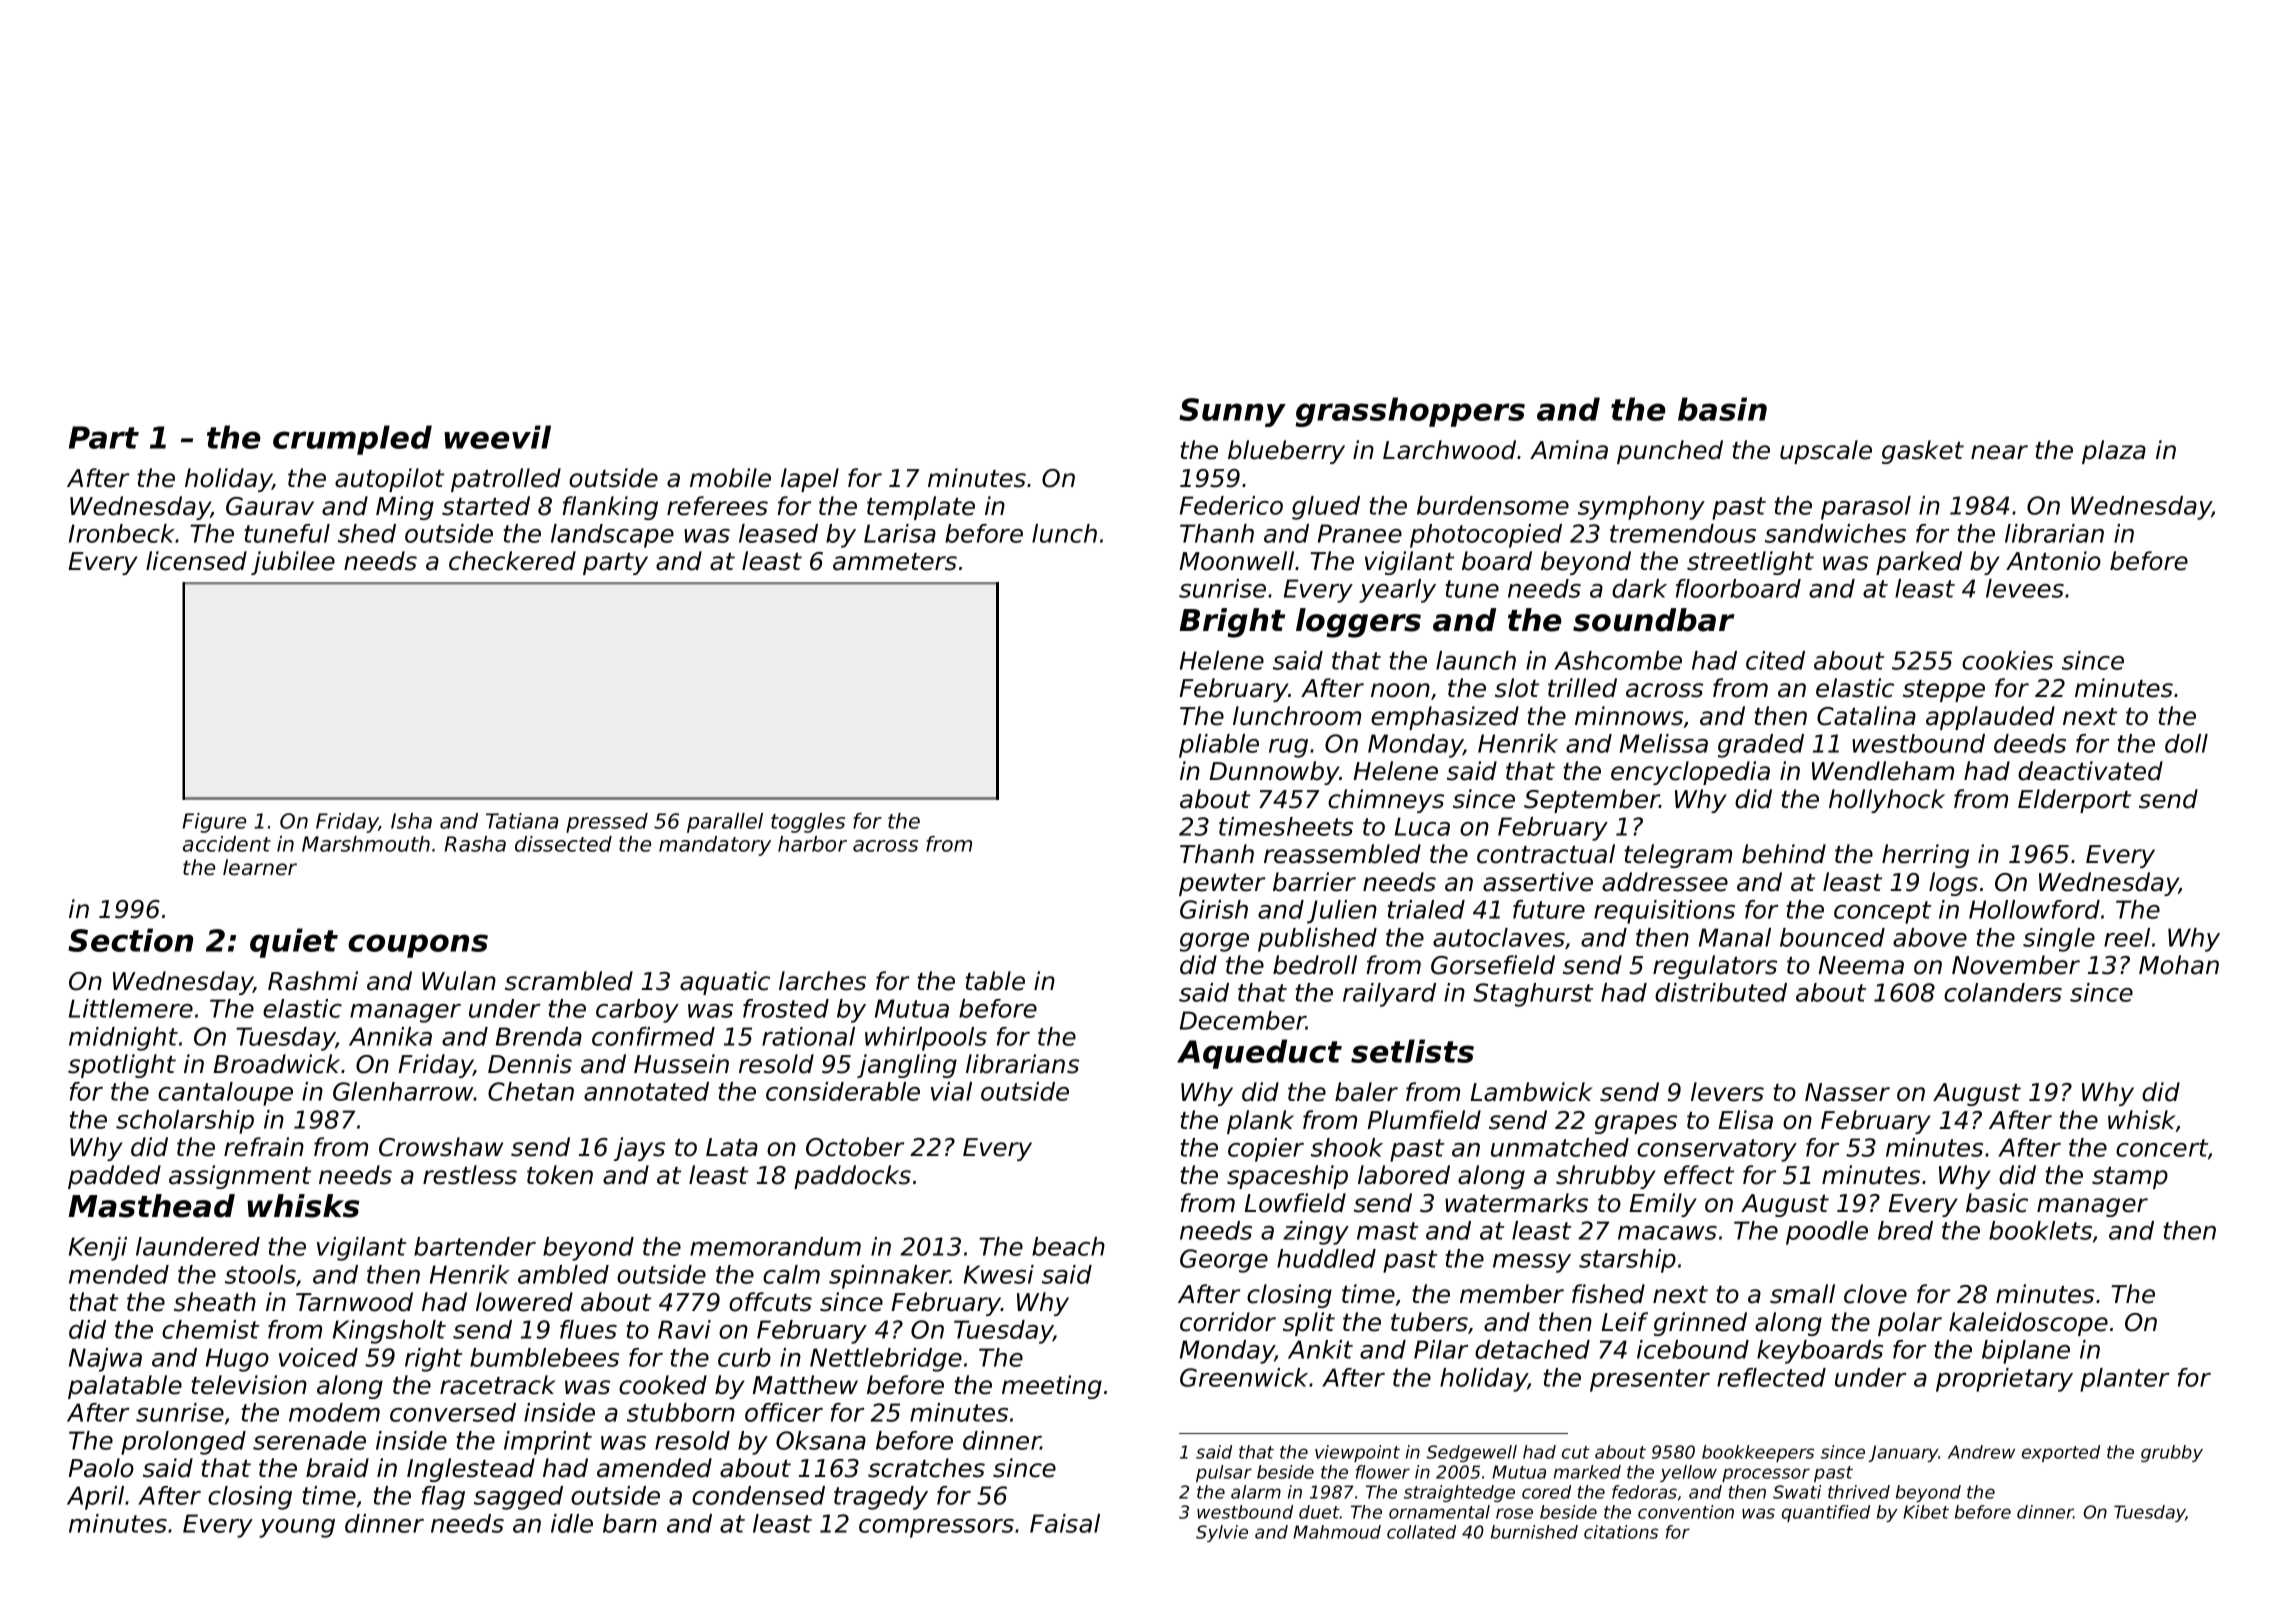 This document has width=2292, height=1620. What do you see at coordinates (822, 981) in the document?
I see `larches` at bounding box center [822, 981].
